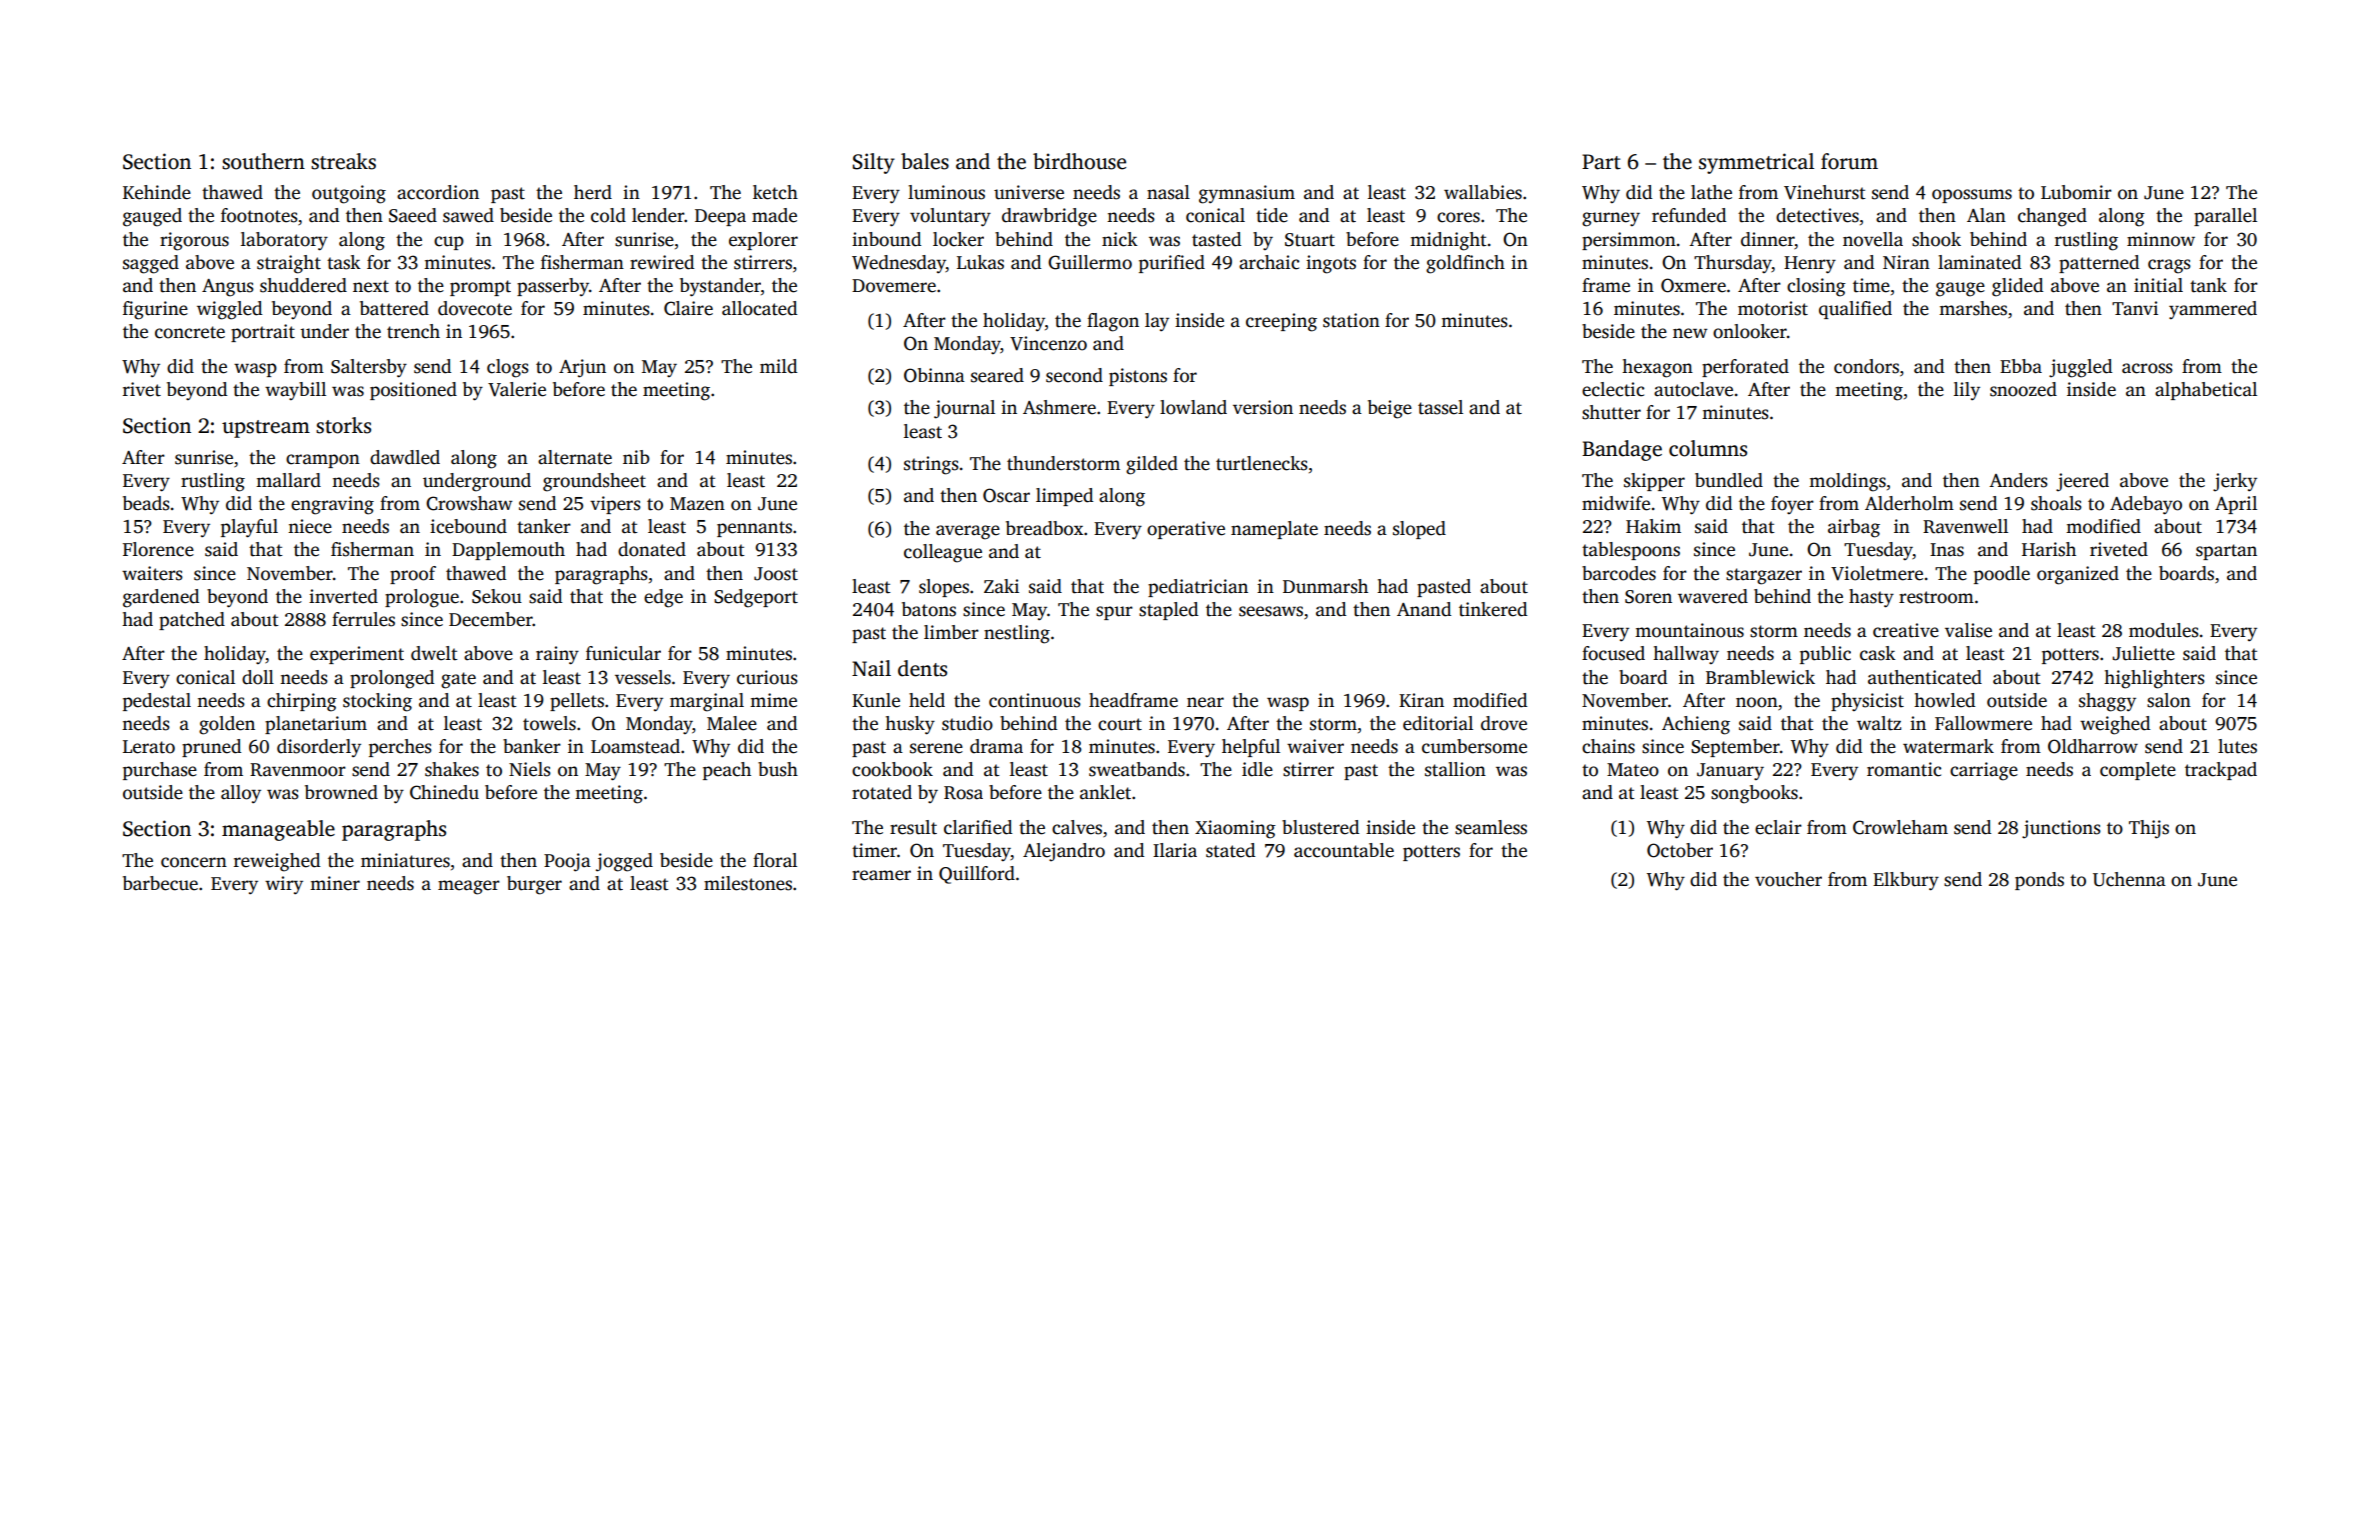 This document has height=1540, width=2380. I want to click on ponds, so click(2039, 881).
